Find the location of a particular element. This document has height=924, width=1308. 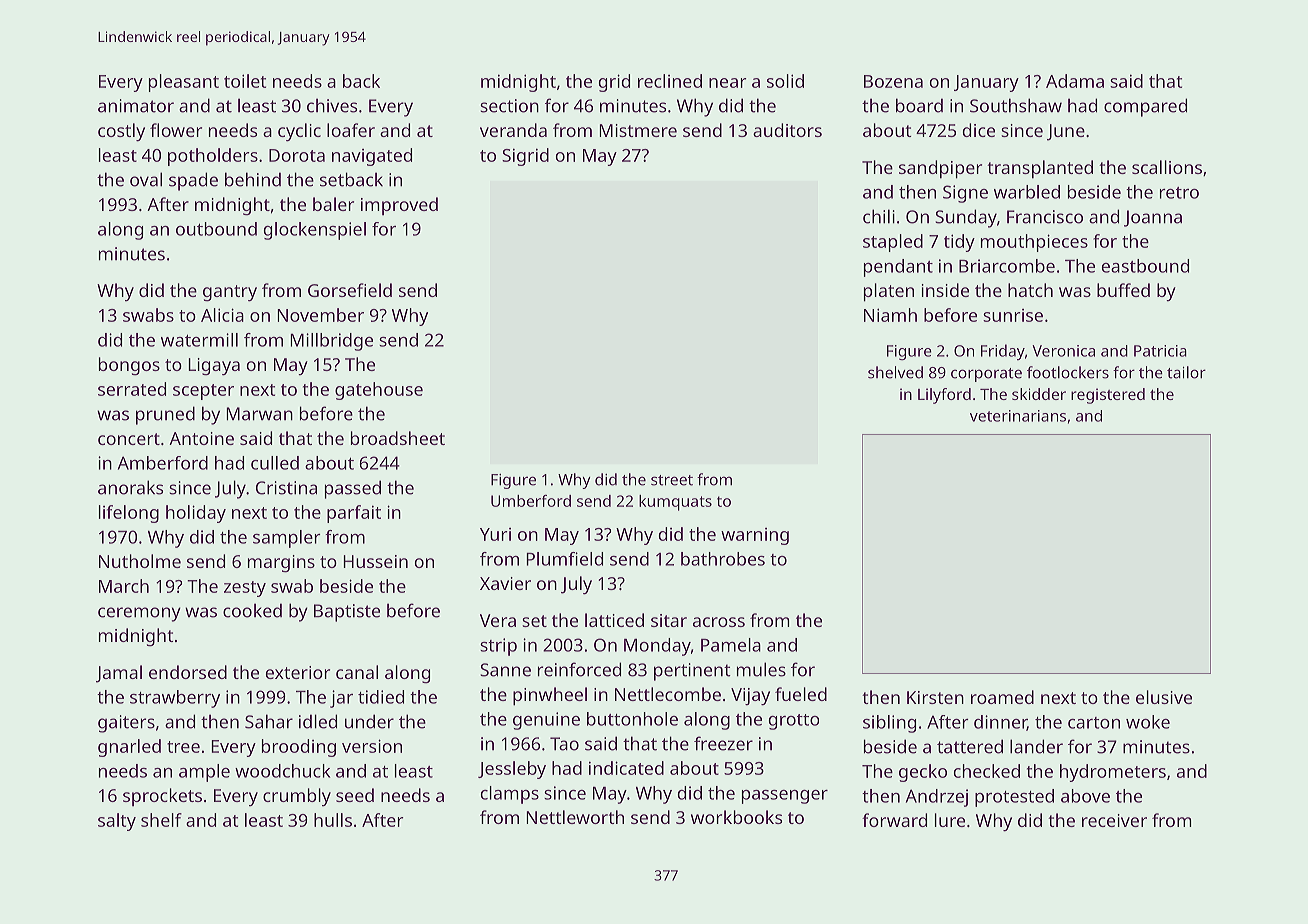

tidy is located at coordinates (959, 243).
